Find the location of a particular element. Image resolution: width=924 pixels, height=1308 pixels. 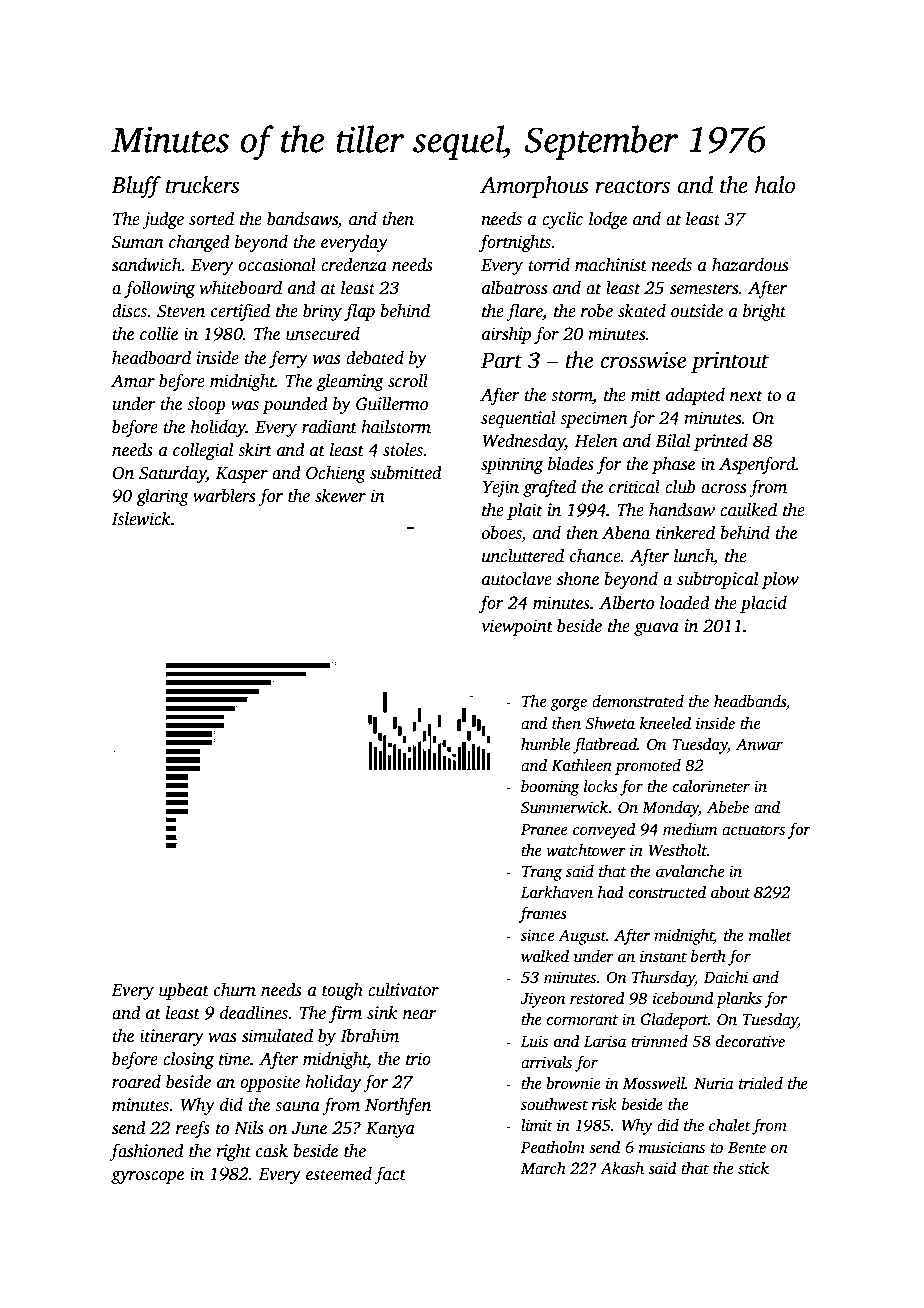

lunch is located at coordinates (694, 557).
